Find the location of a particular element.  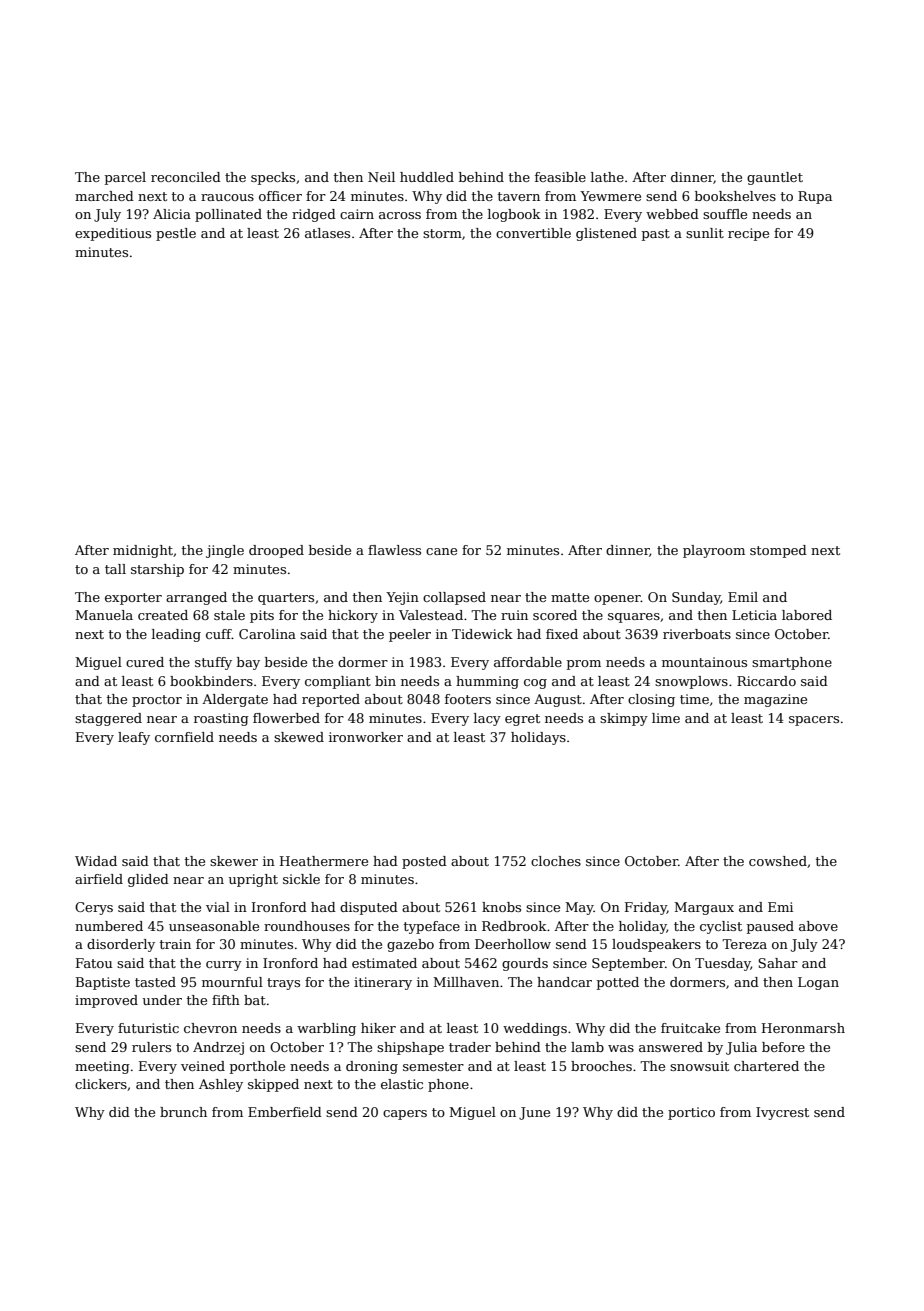

ironworker is located at coordinates (366, 737).
